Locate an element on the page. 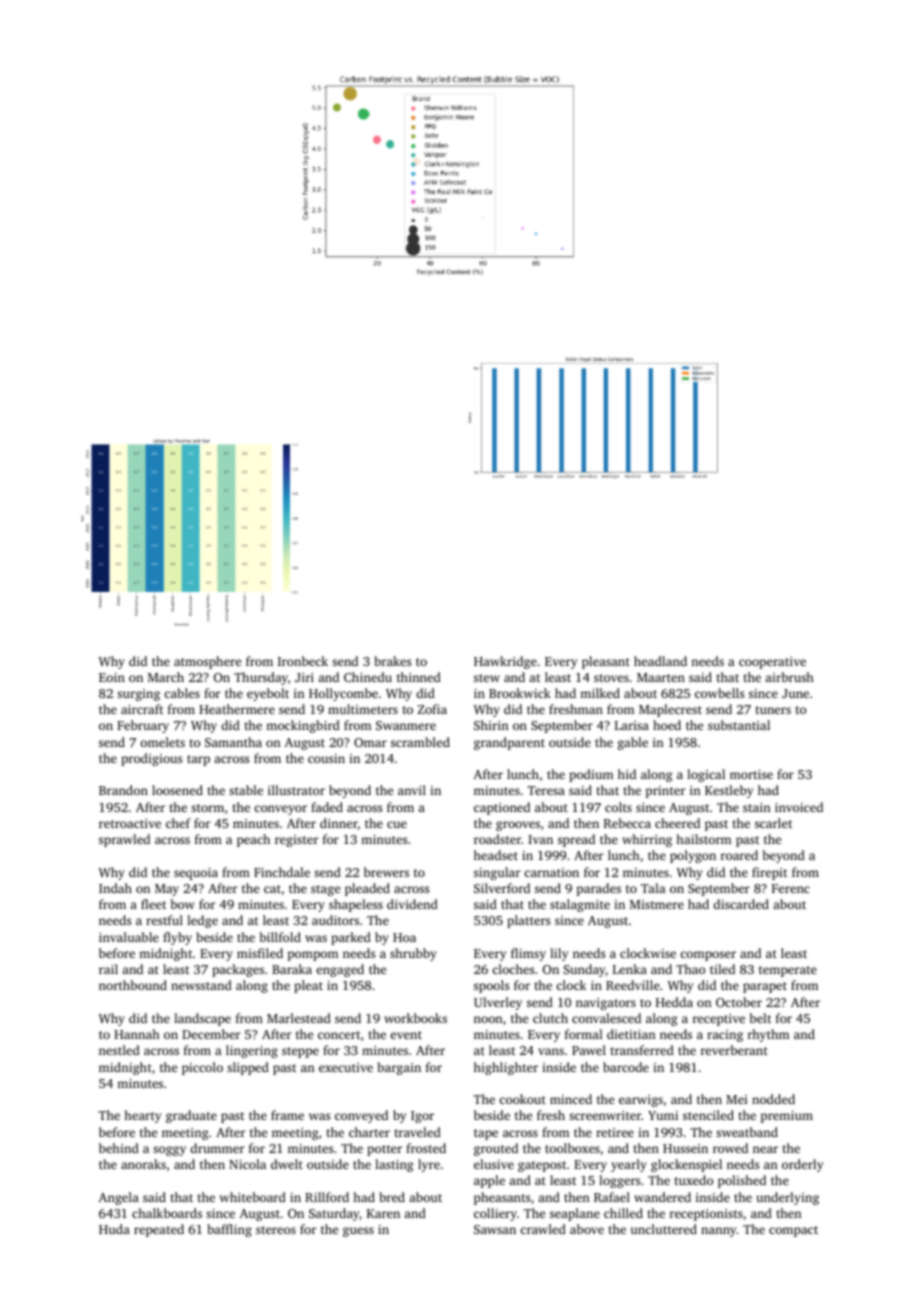  tuners is located at coordinates (773, 710).
